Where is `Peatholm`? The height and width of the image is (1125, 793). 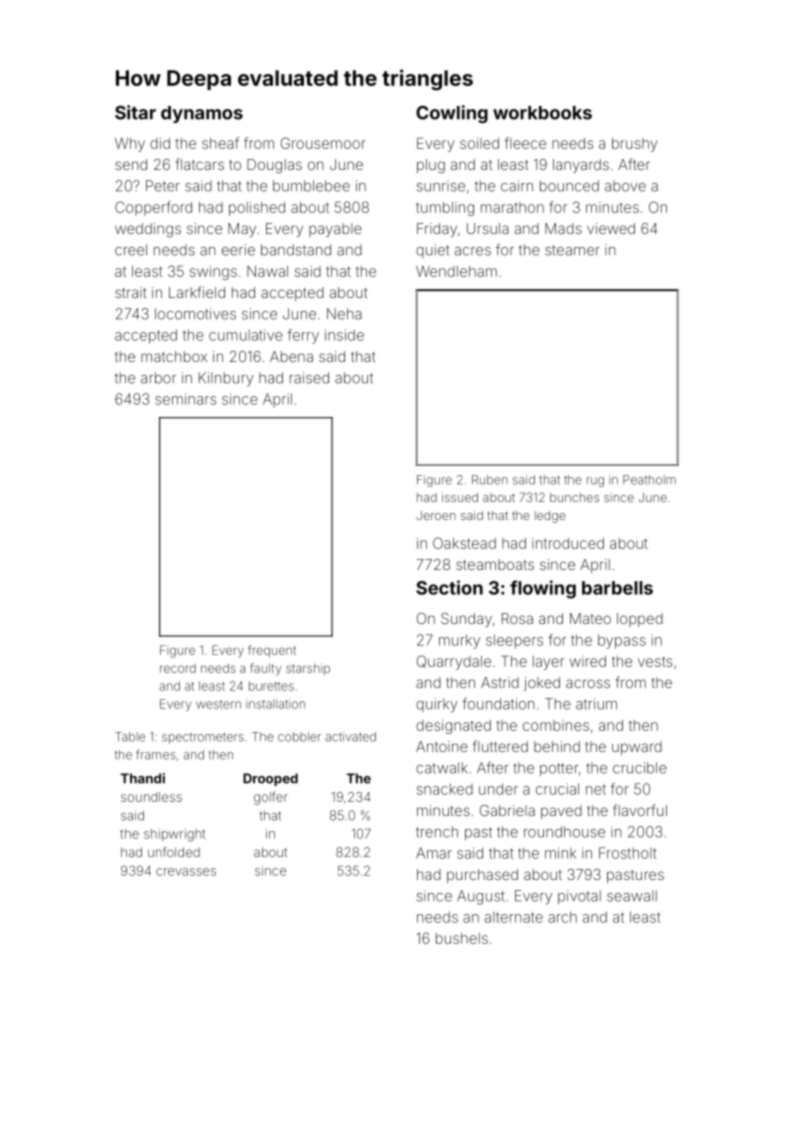 Peatholm is located at coordinates (649, 480).
